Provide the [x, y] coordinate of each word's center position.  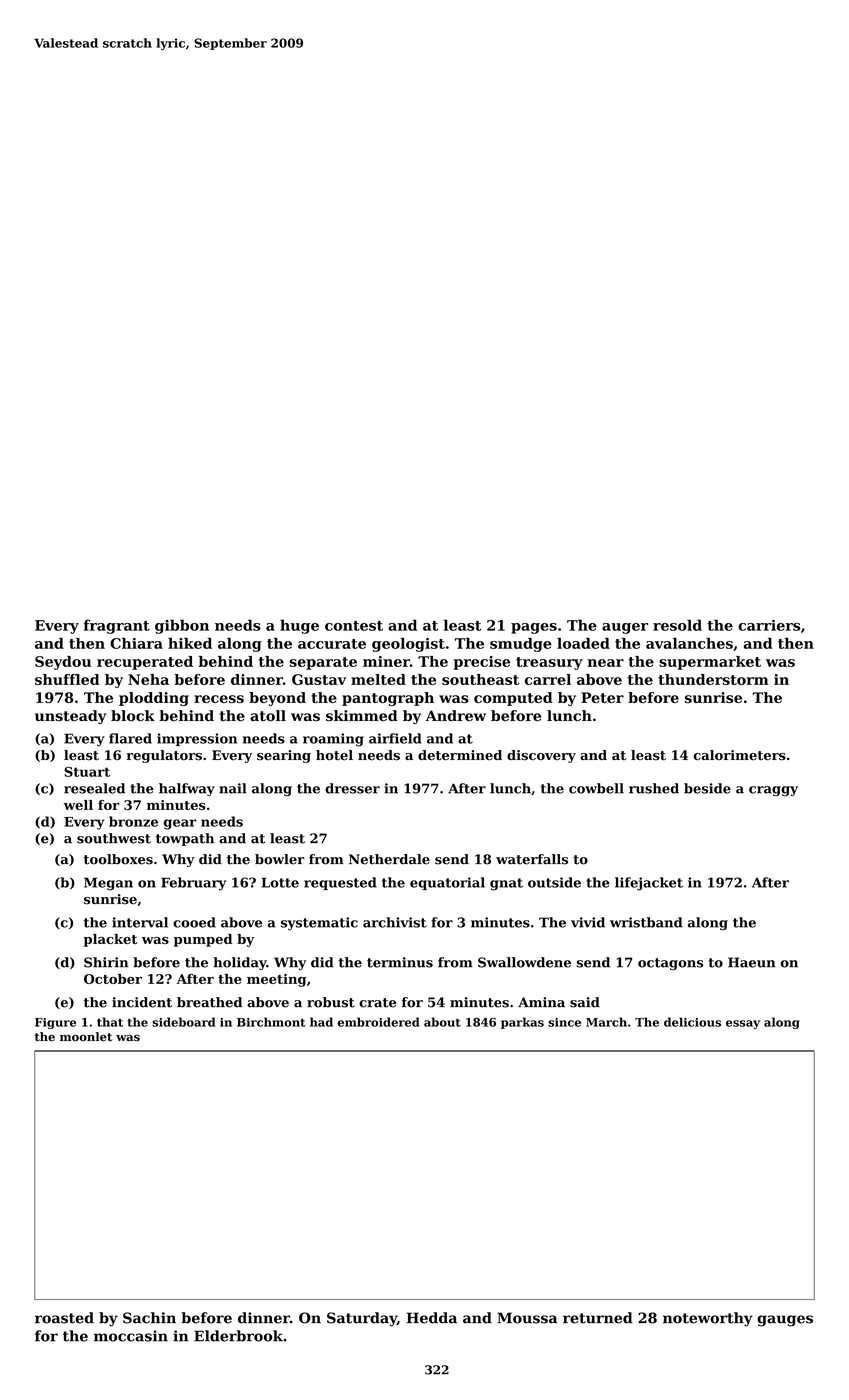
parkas [522, 1023]
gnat [506, 884]
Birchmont [271, 1022]
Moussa [527, 1318]
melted [378, 679]
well [78, 805]
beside [707, 788]
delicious [692, 1022]
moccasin [131, 1336]
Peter [602, 697]
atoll [268, 716]
